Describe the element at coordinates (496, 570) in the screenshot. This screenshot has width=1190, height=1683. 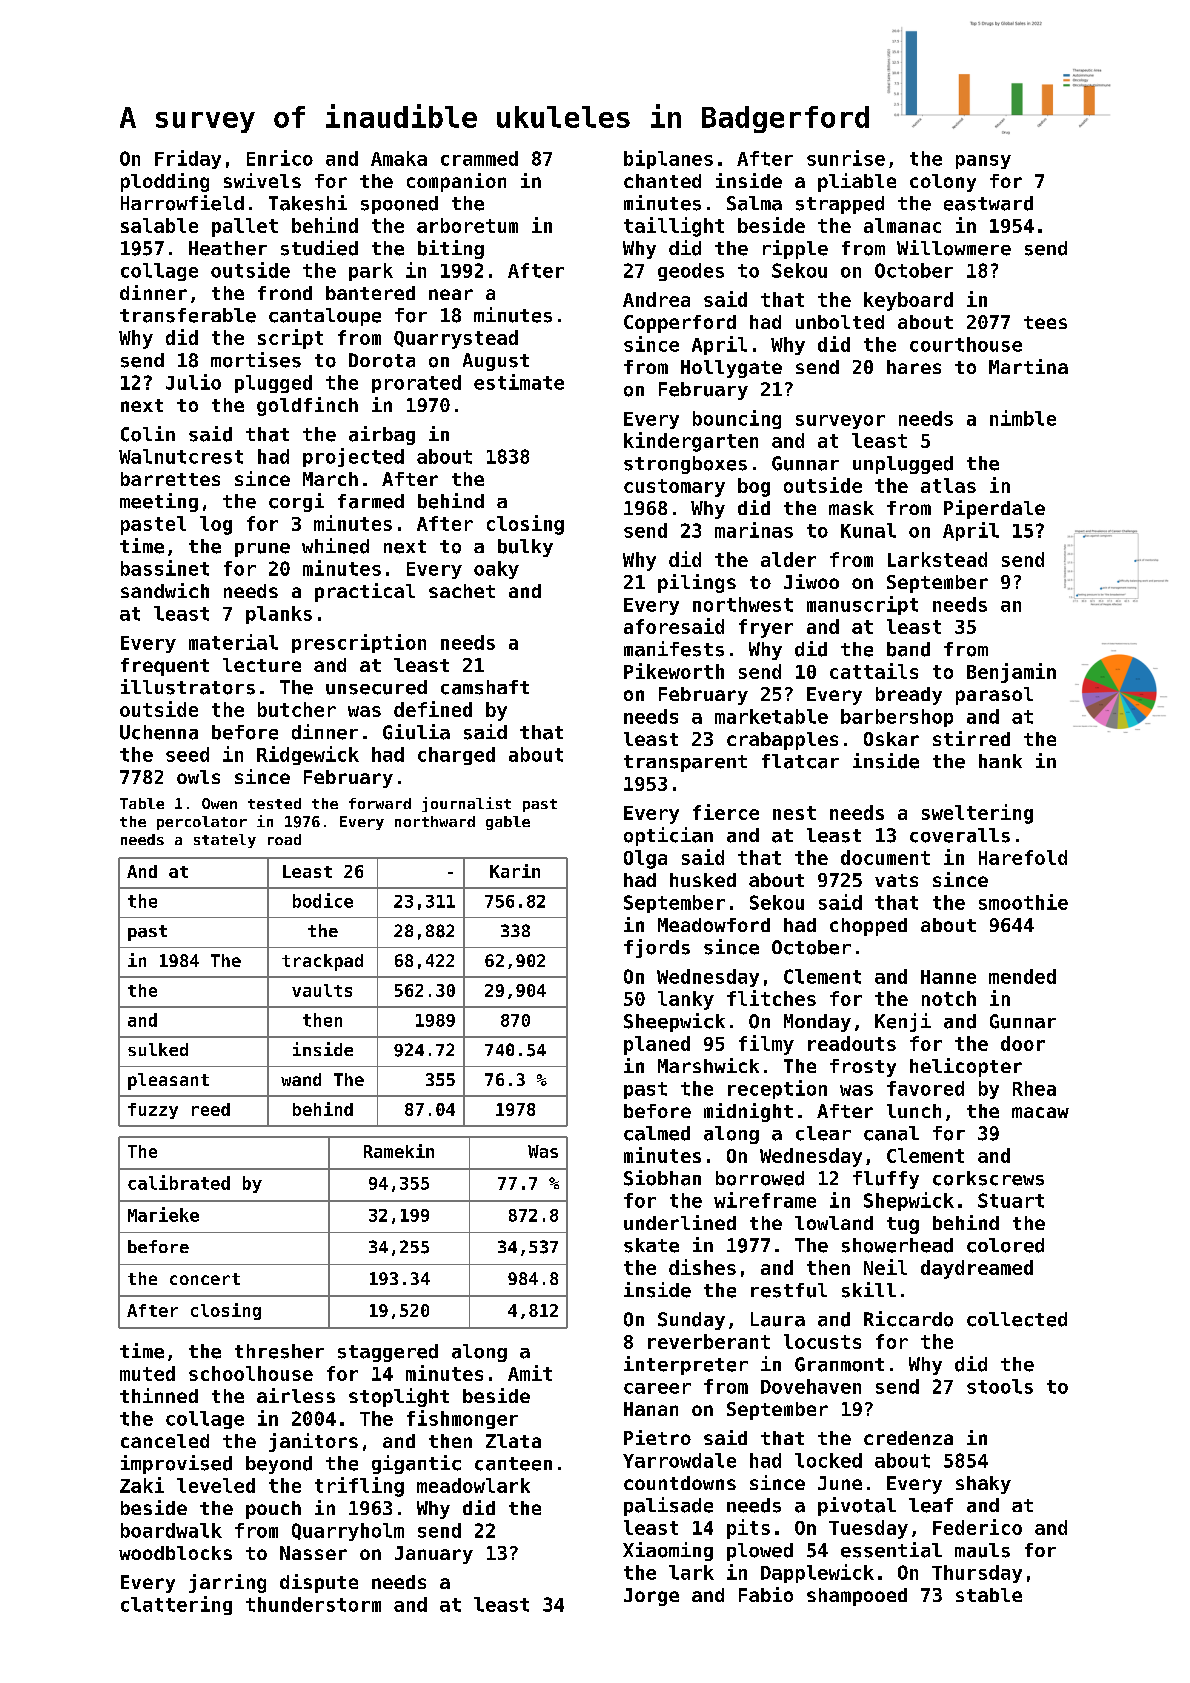
I see `oaky` at that location.
